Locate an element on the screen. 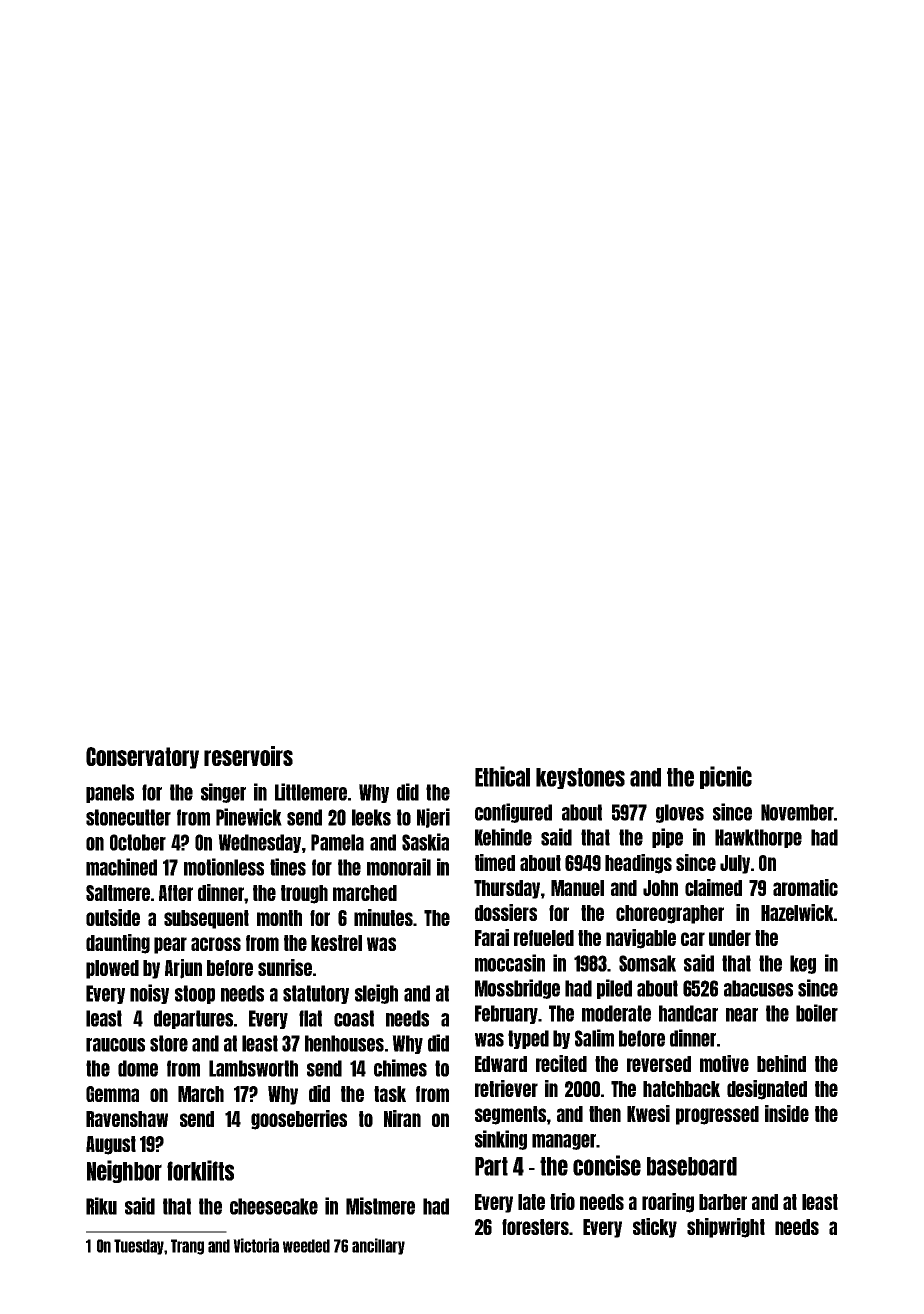 This screenshot has height=1314, width=924. segments is located at coordinates (510, 1115).
